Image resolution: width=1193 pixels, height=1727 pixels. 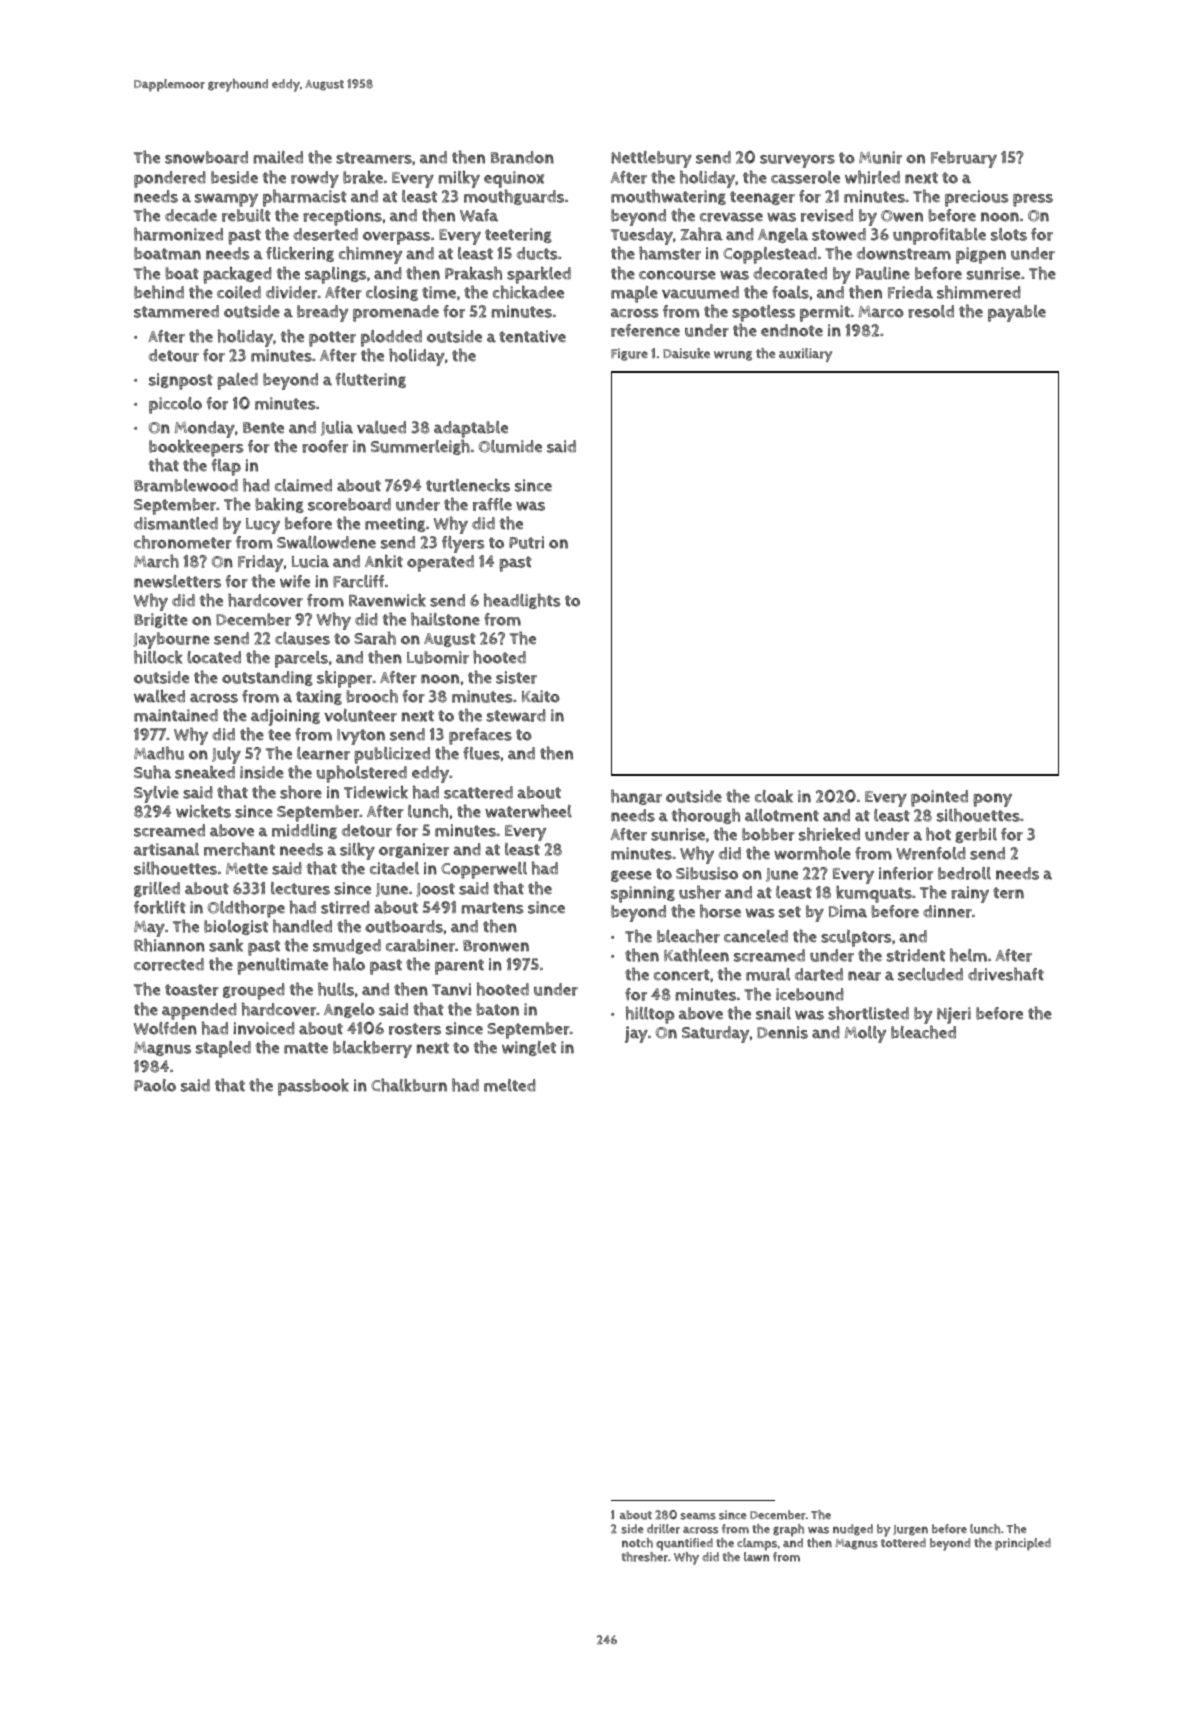 I want to click on principled, so click(x=1023, y=1544).
